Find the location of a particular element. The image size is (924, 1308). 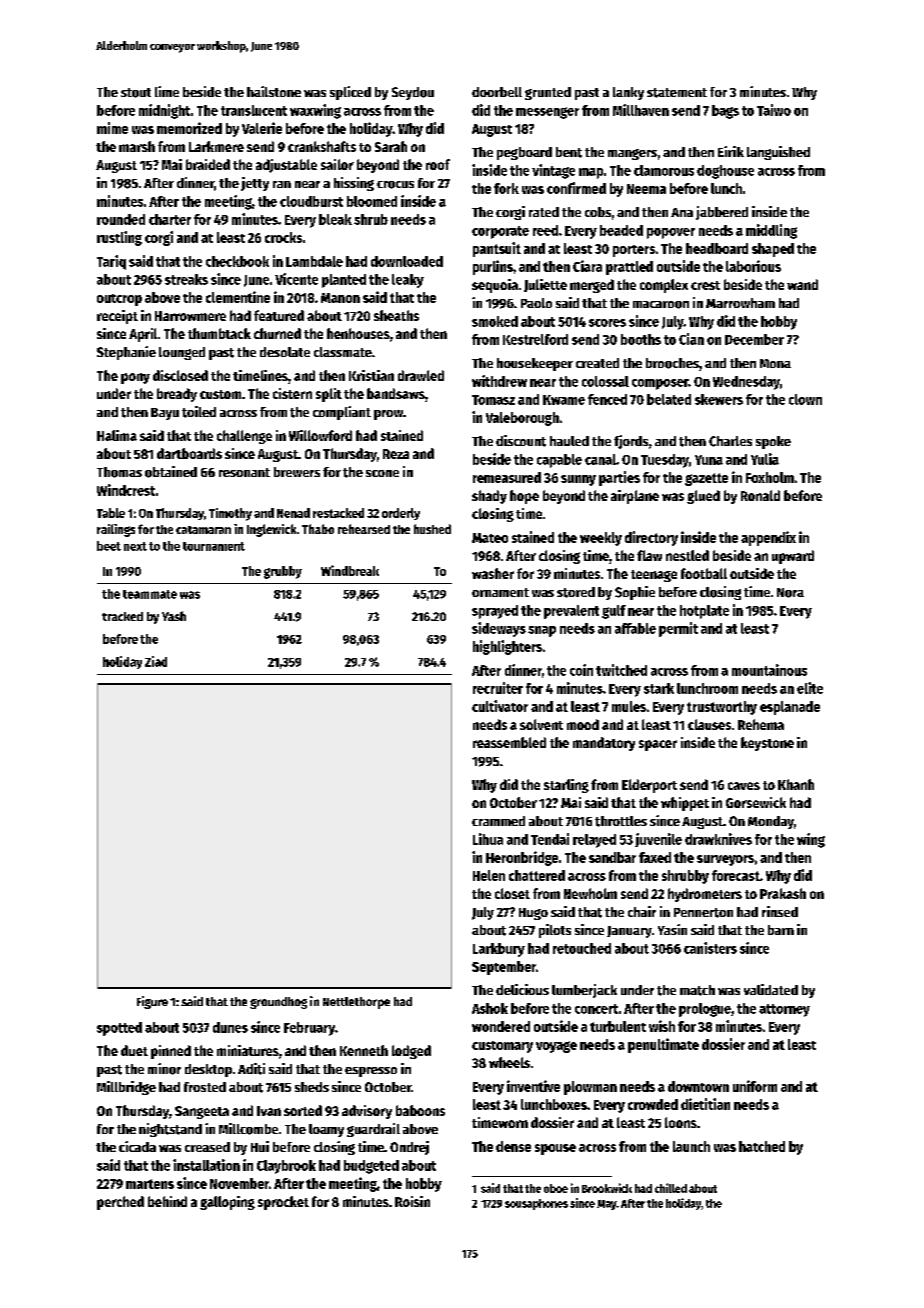

grubby is located at coordinates (283, 572).
